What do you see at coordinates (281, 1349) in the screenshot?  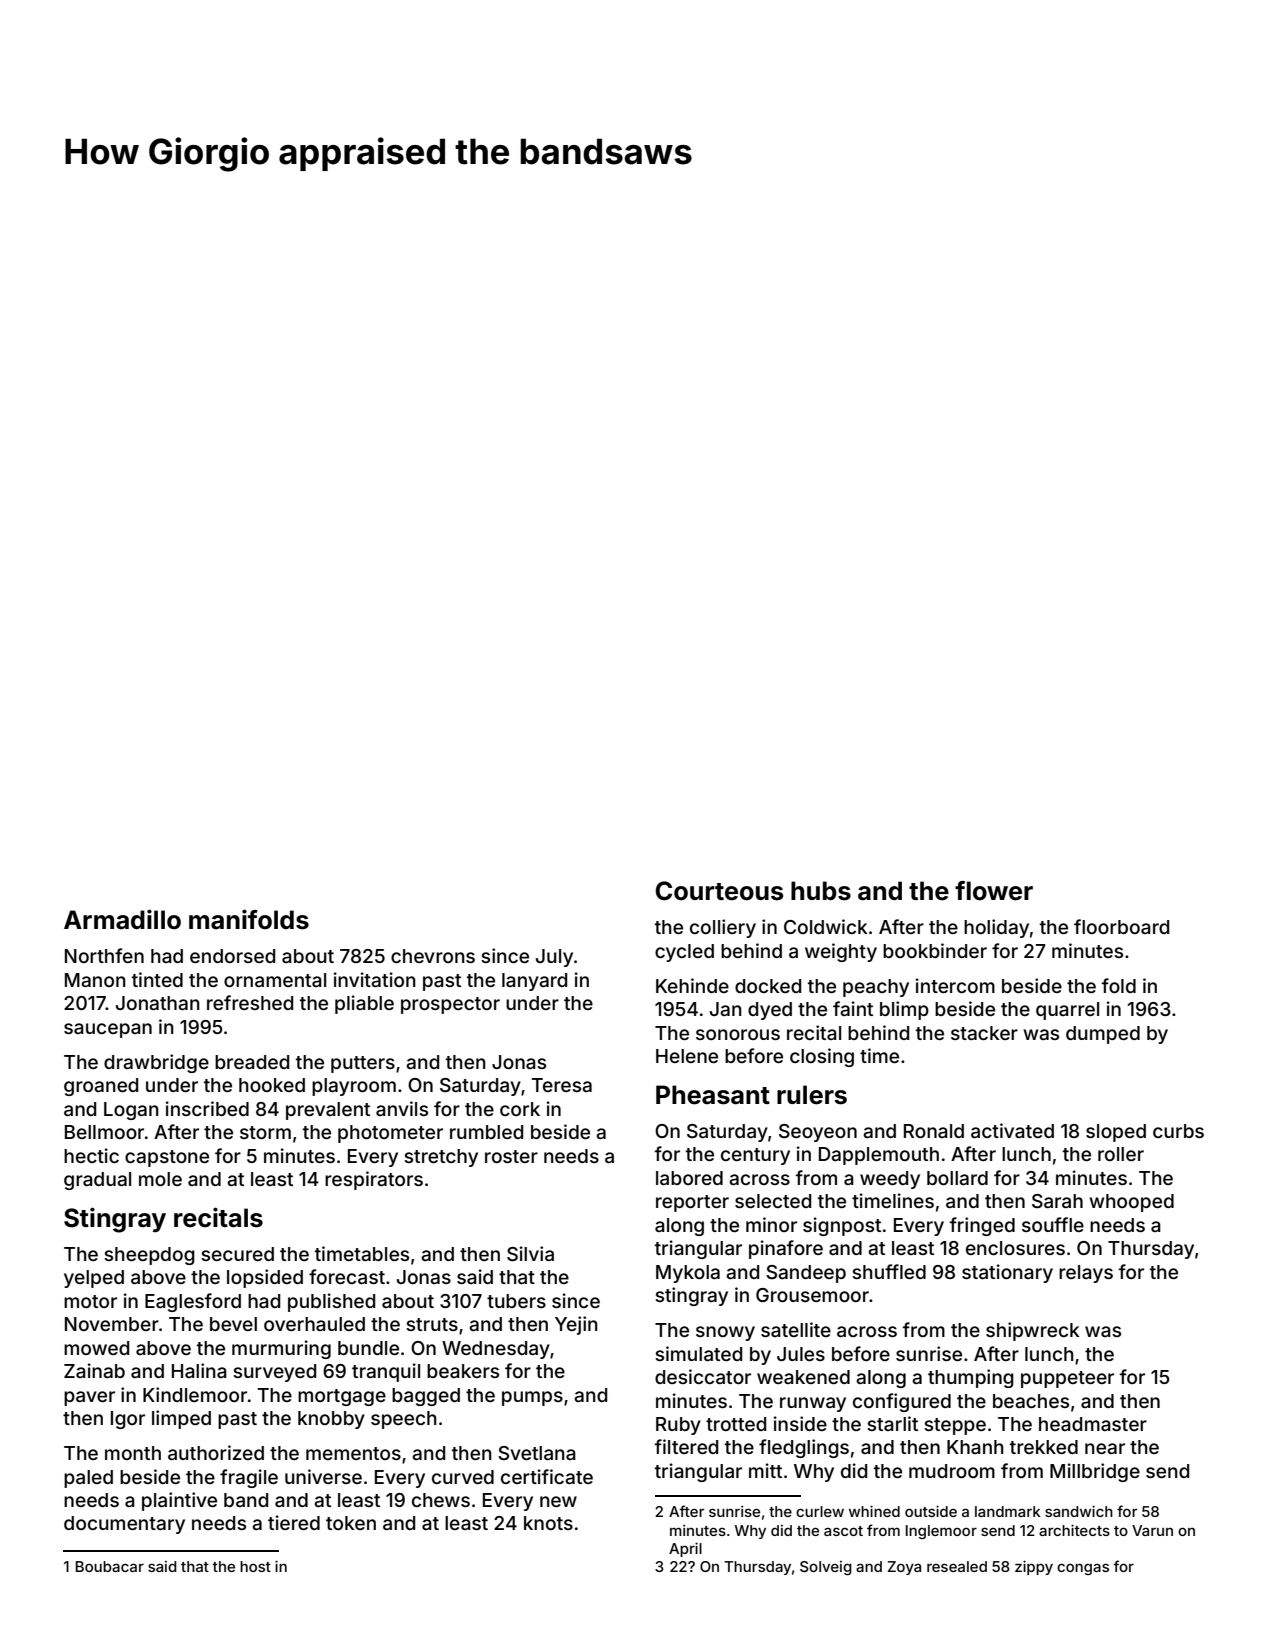 I see `murmuring` at bounding box center [281, 1349].
